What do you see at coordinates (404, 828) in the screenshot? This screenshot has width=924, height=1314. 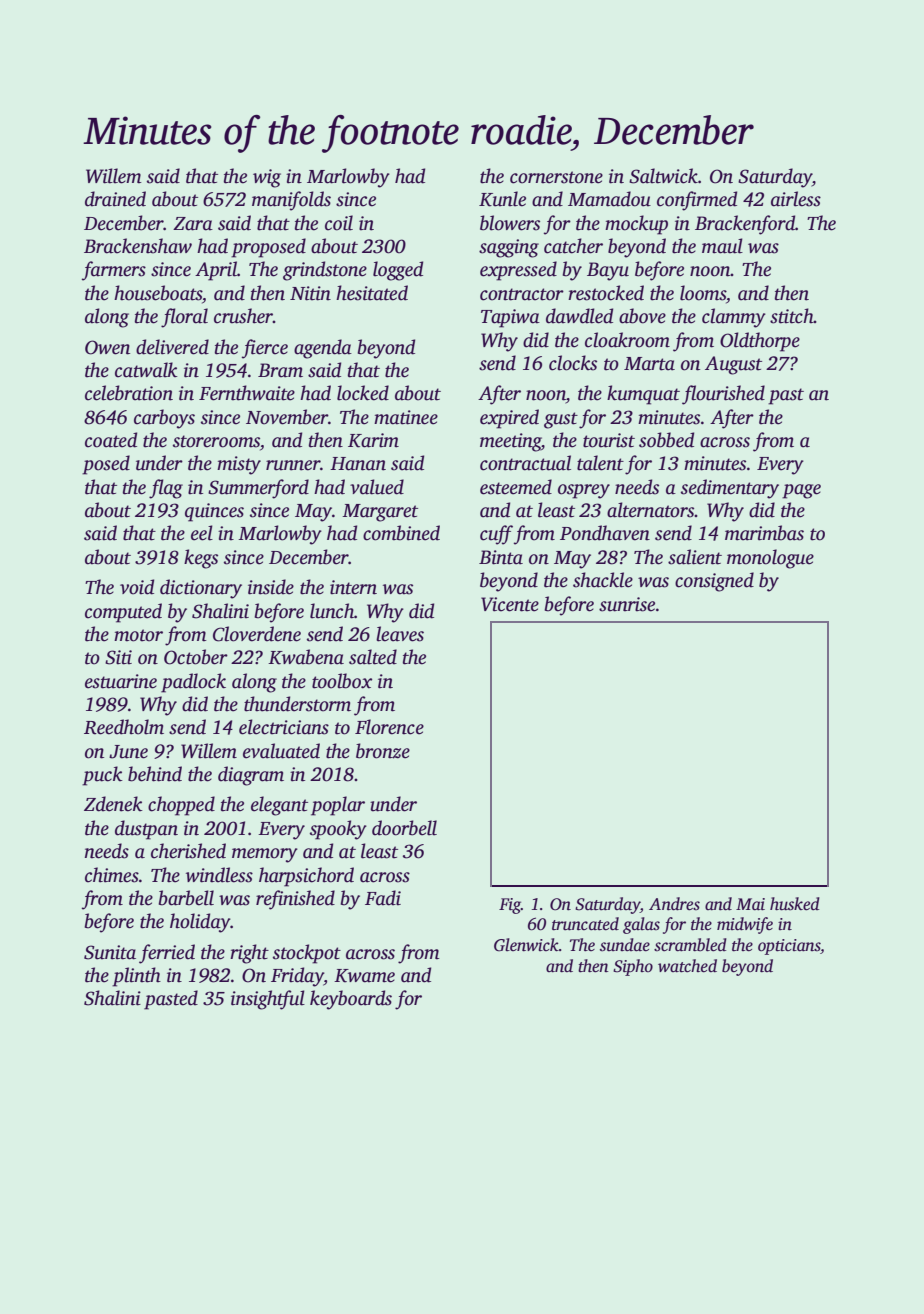 I see `doorbell` at bounding box center [404, 828].
